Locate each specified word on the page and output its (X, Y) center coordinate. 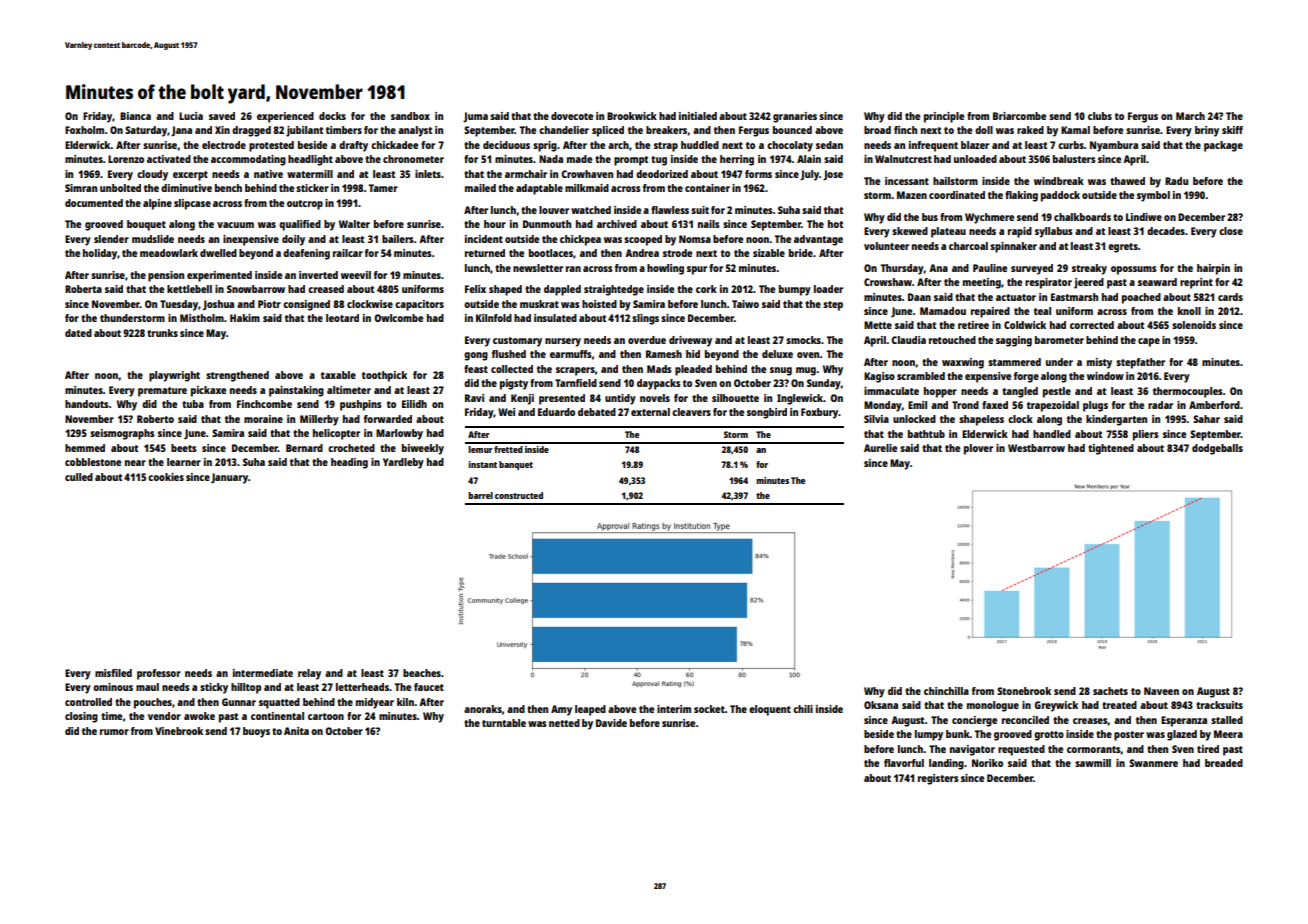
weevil (356, 275)
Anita (296, 731)
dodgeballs (1217, 449)
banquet (516, 465)
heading (349, 463)
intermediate (263, 673)
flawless (670, 210)
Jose (833, 175)
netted (564, 723)
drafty (353, 146)
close (1231, 231)
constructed (519, 495)
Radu (1176, 181)
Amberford (1214, 405)
